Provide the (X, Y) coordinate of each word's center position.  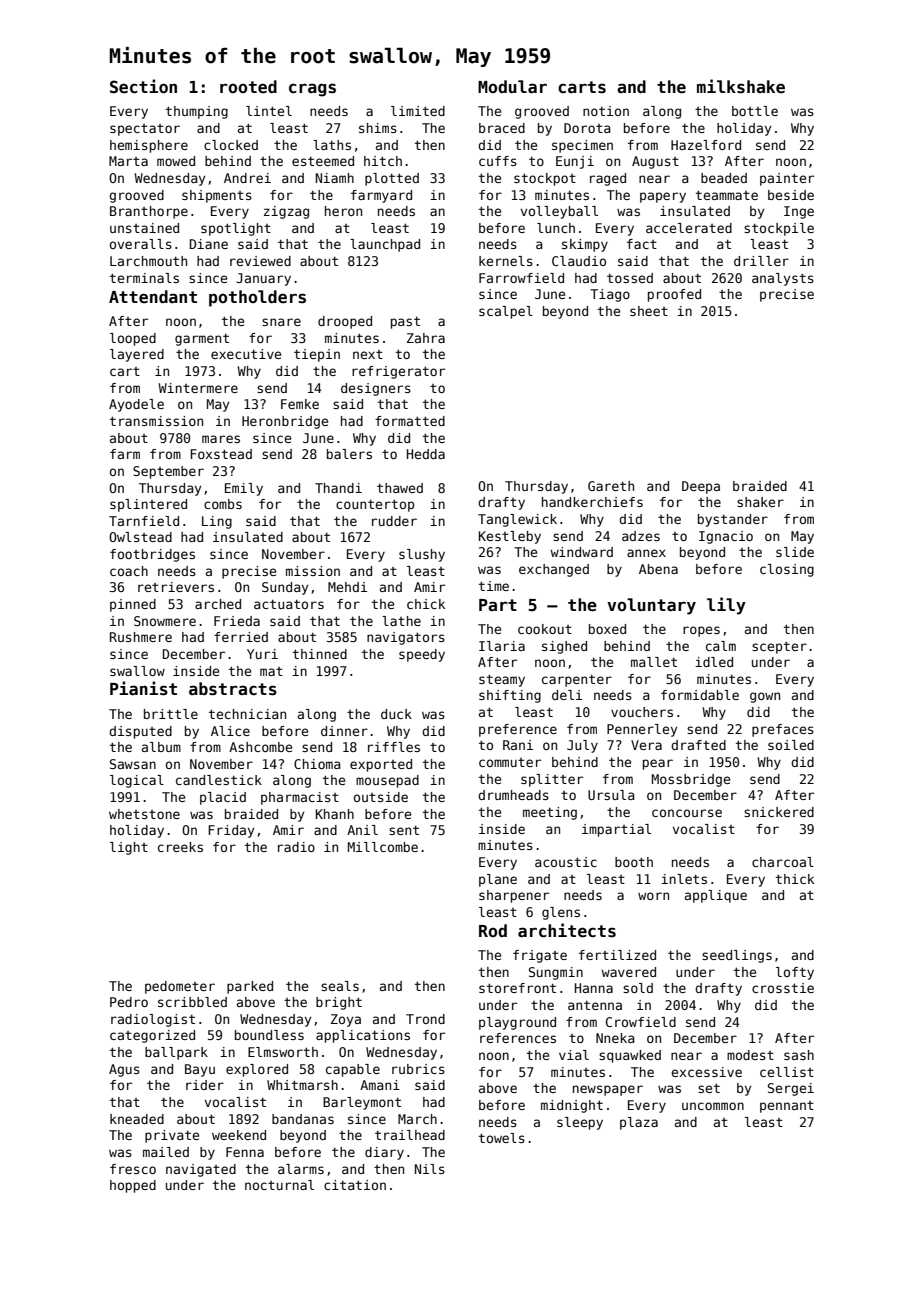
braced (502, 128)
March (417, 1119)
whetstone (144, 814)
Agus (124, 1070)
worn (653, 896)
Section (143, 86)
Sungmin (556, 973)
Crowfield (641, 1022)
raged (608, 179)
